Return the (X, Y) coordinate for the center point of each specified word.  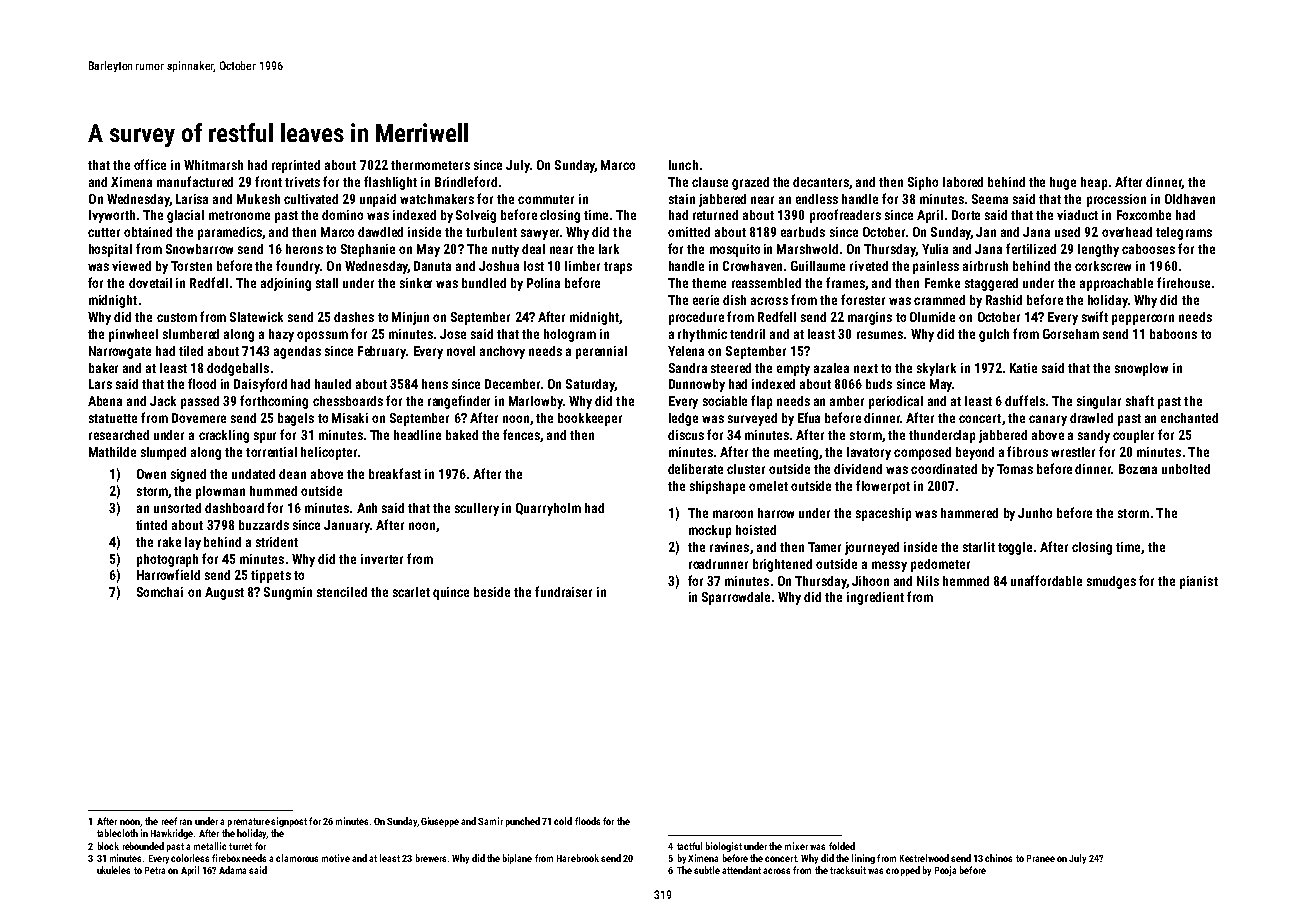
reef (169, 821)
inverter (382, 559)
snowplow (1141, 369)
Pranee (1041, 858)
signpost (289, 822)
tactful (689, 846)
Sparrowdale (736, 598)
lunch (683, 165)
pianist (1199, 582)
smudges (1111, 582)
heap (1094, 183)
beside (492, 592)
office (150, 164)
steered (731, 368)
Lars (100, 384)
